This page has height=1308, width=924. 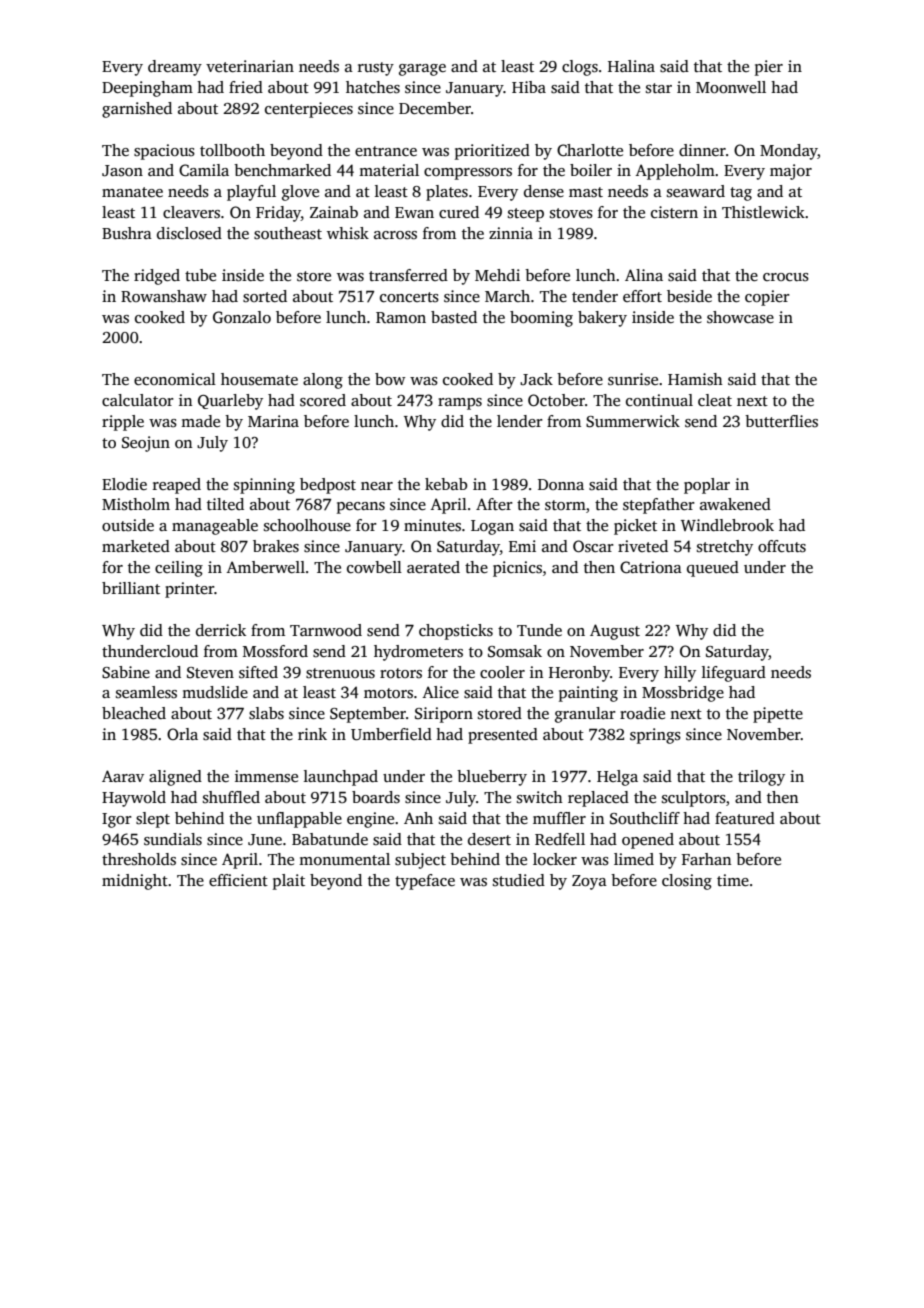 What do you see at coordinates (134, 713) in the page?
I see `bleached` at bounding box center [134, 713].
